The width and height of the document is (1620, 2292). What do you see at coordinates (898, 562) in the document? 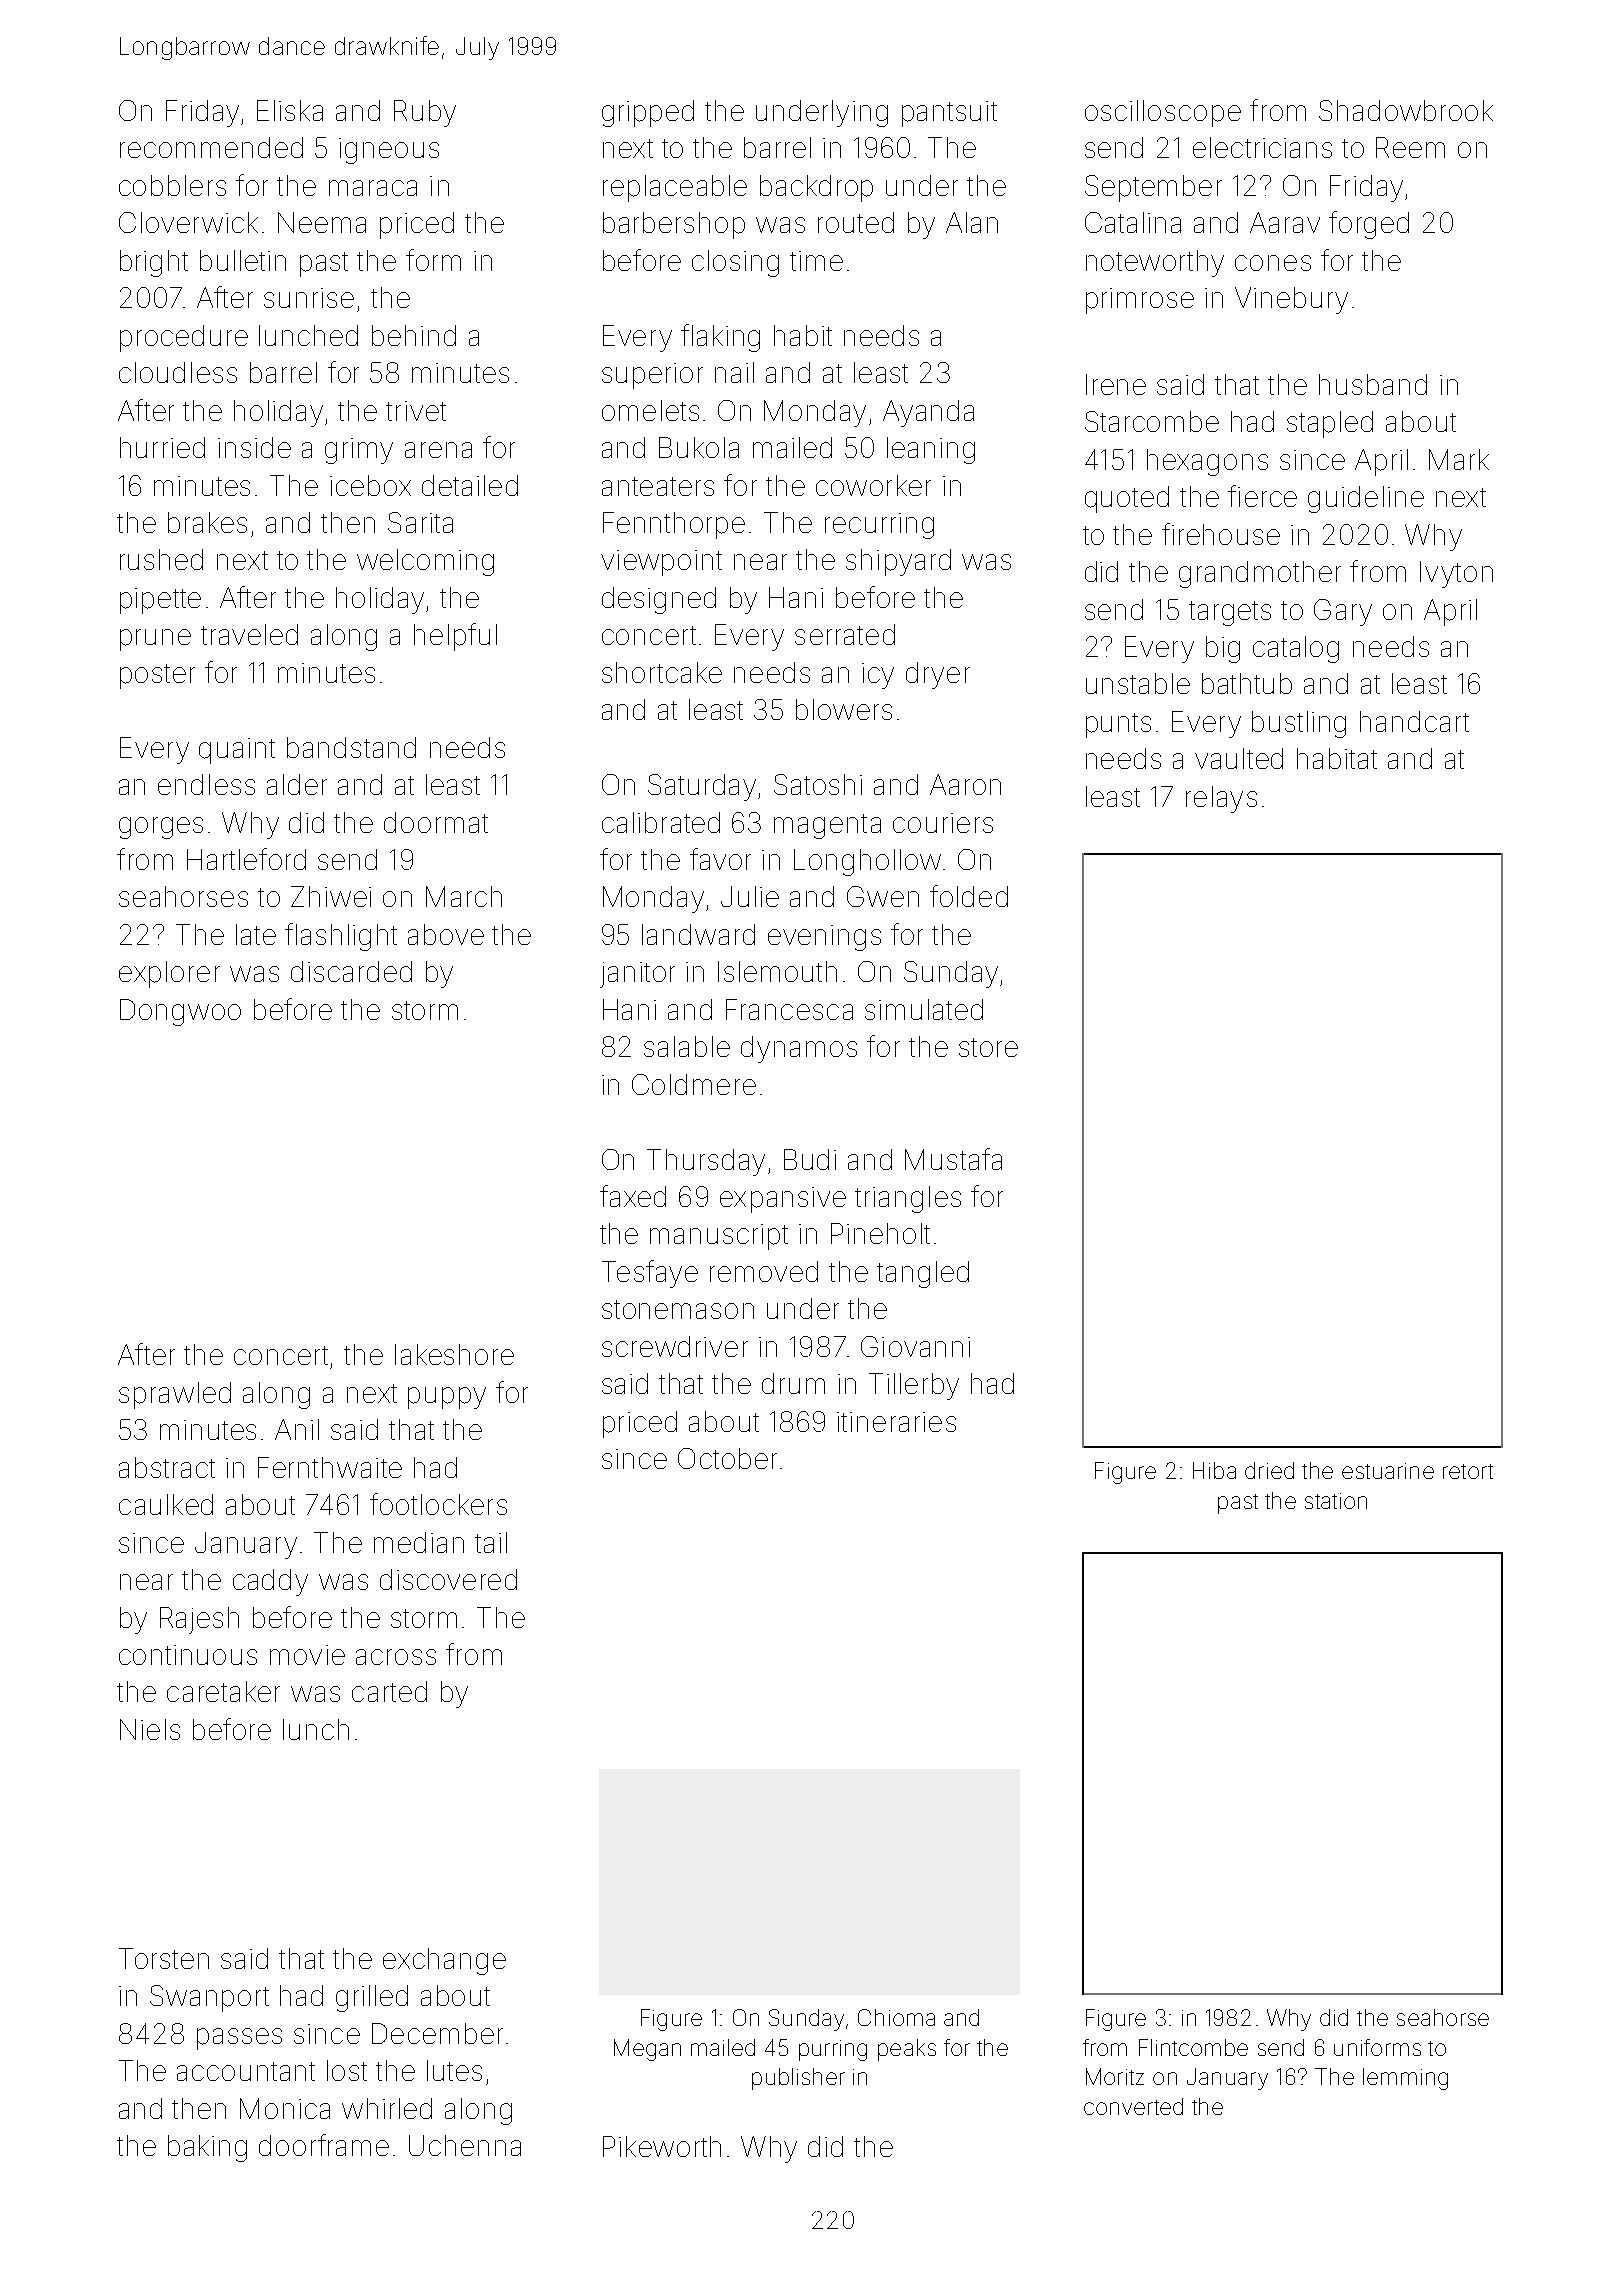
I see `shipyard` at bounding box center [898, 562].
